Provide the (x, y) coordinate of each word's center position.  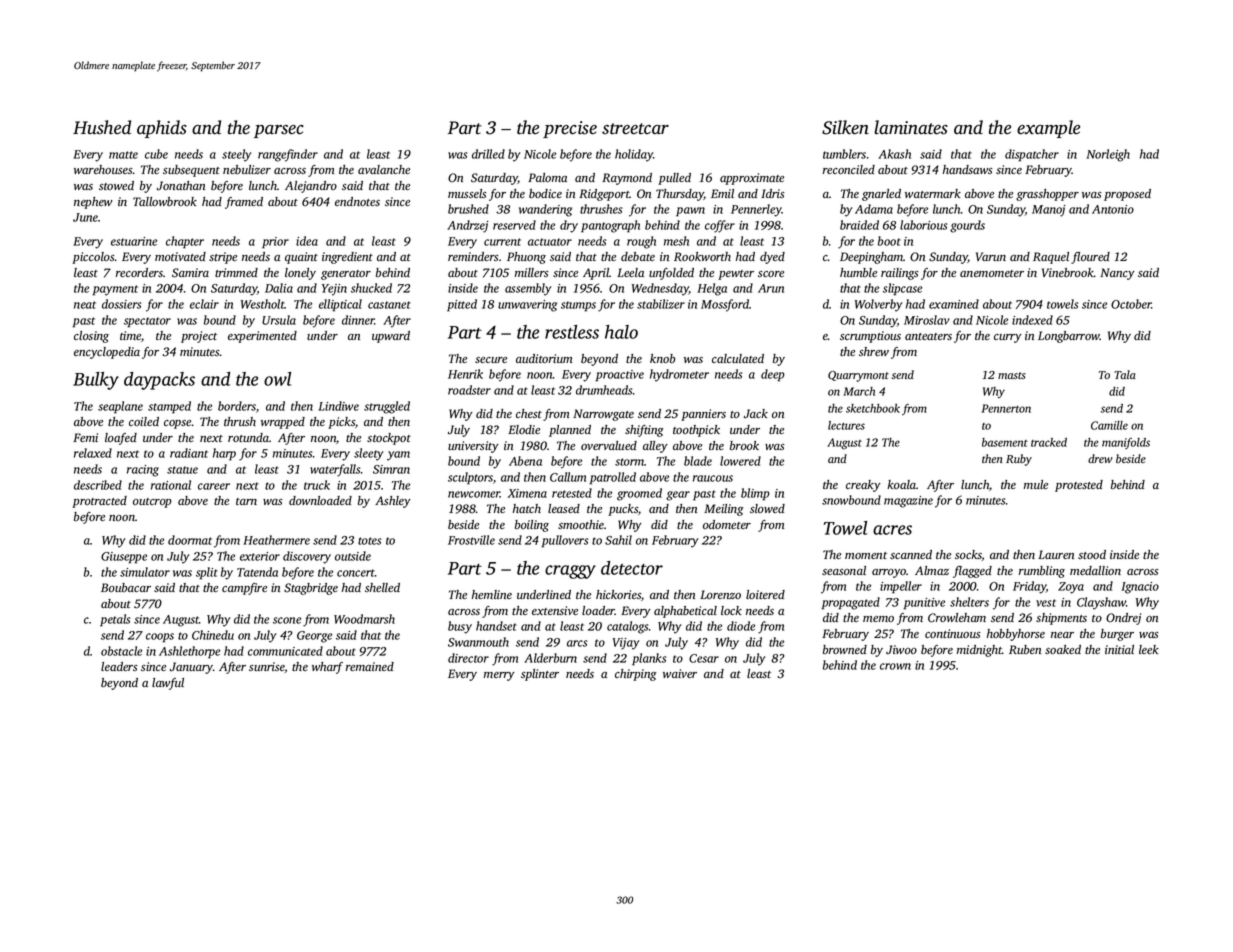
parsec (279, 131)
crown (895, 666)
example (1048, 129)
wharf (327, 668)
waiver (680, 673)
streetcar (635, 129)
